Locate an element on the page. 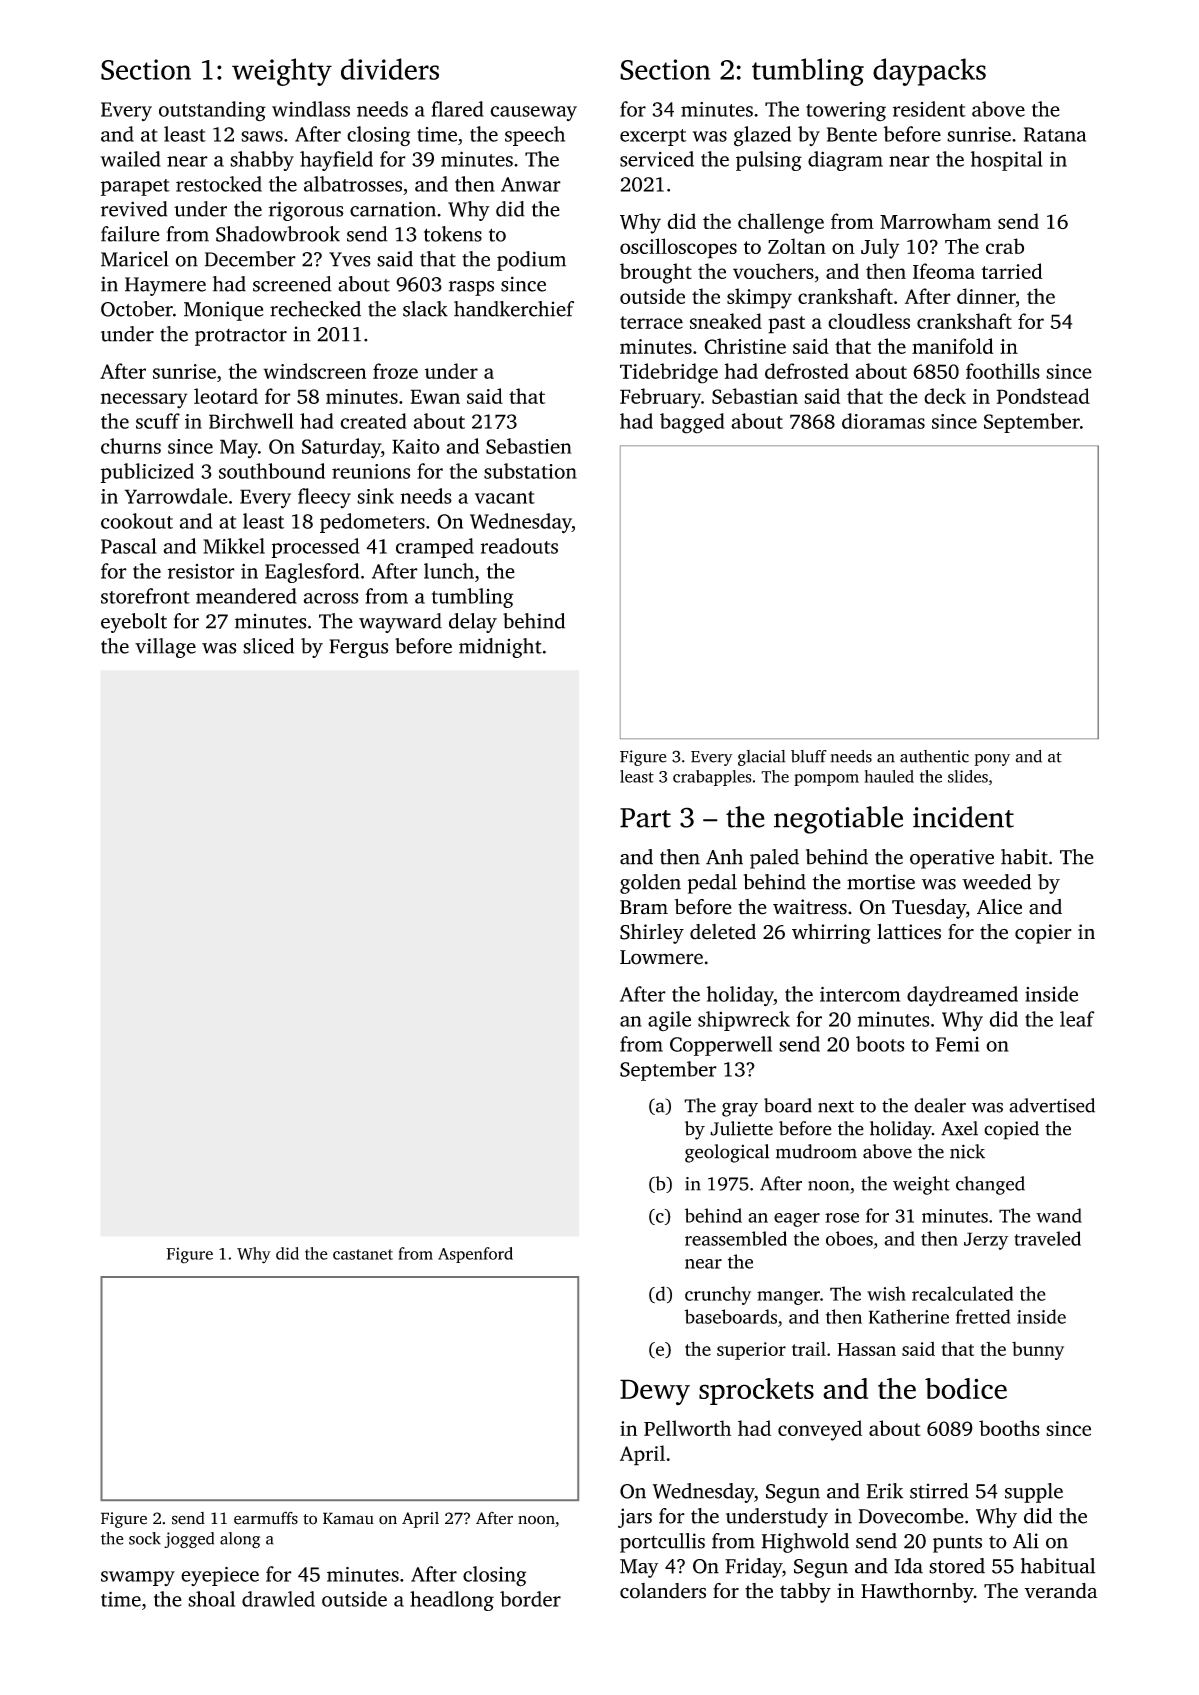 The image size is (1199, 1695). across is located at coordinates (331, 598).
